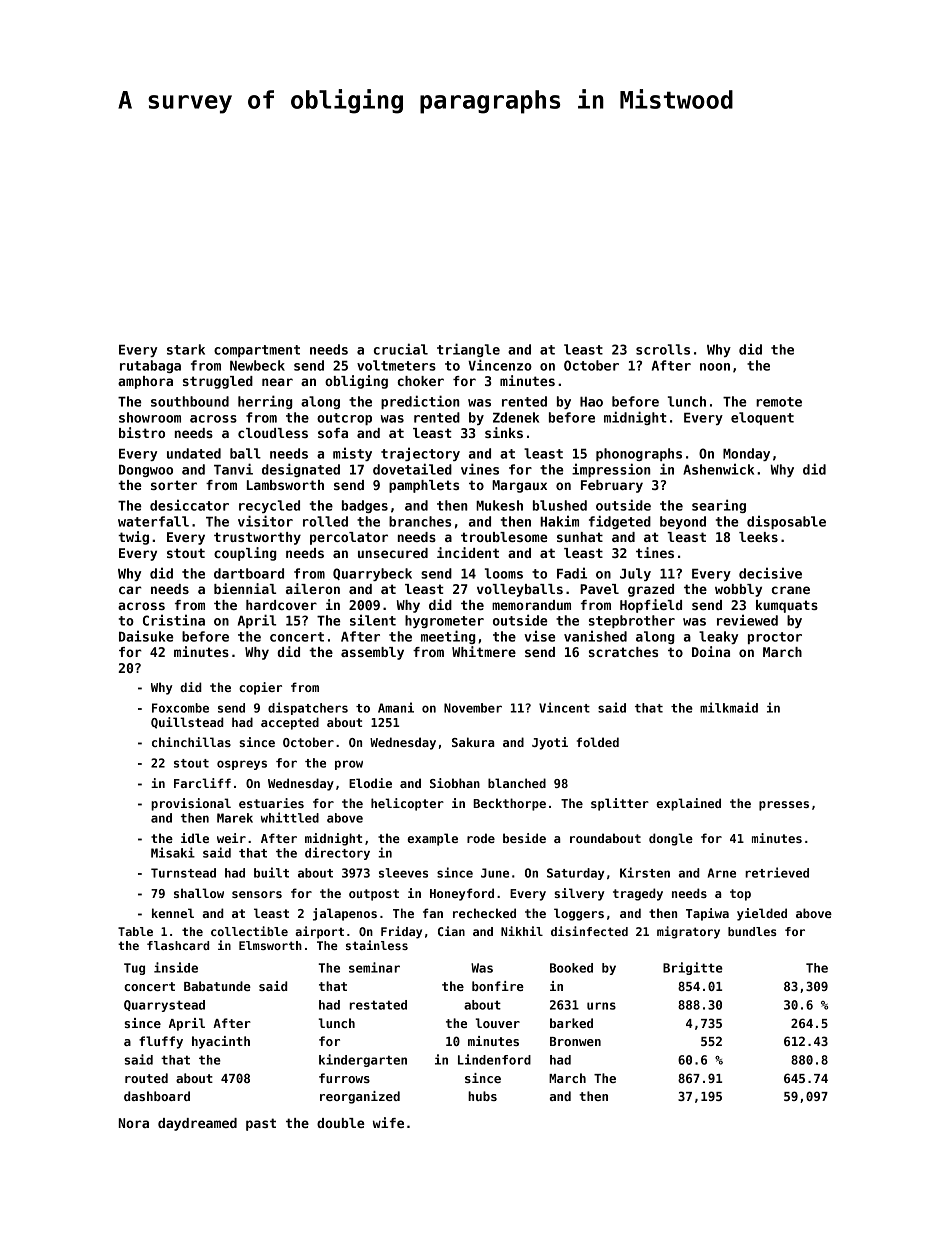 The width and height of the screenshot is (952, 1233). Describe the element at coordinates (500, 365) in the screenshot. I see `Vincenzo` at that location.
